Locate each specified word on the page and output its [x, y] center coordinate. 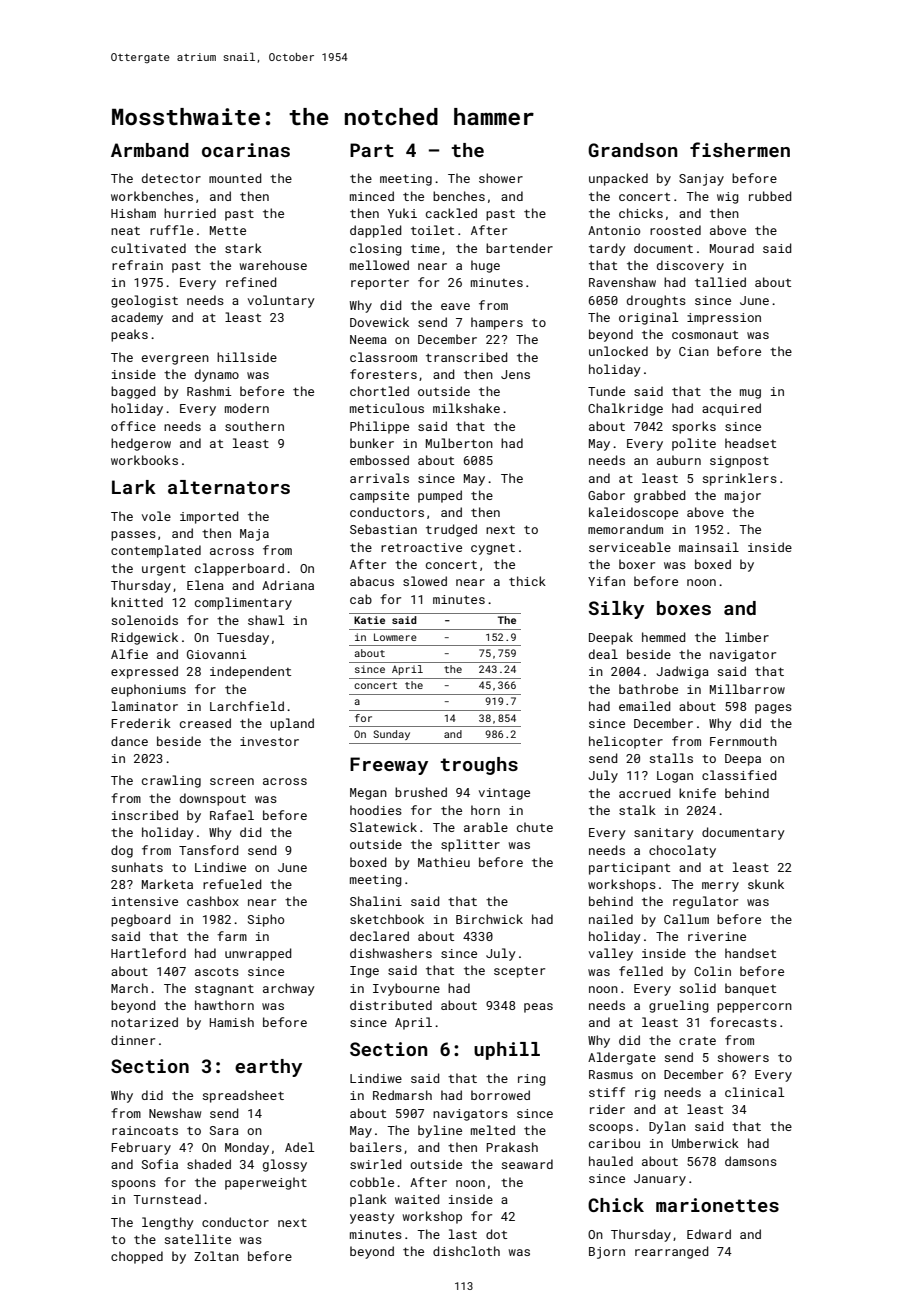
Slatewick [383, 827]
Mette [228, 230]
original [649, 318]
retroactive [421, 547]
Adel [300, 1147]
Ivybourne [406, 989]
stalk [637, 810]
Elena [205, 585]
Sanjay [701, 180]
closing [376, 249]
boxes [684, 608]
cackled [451, 213]
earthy [268, 1068]
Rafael [232, 815]
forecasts [743, 1022]
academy [137, 318]
